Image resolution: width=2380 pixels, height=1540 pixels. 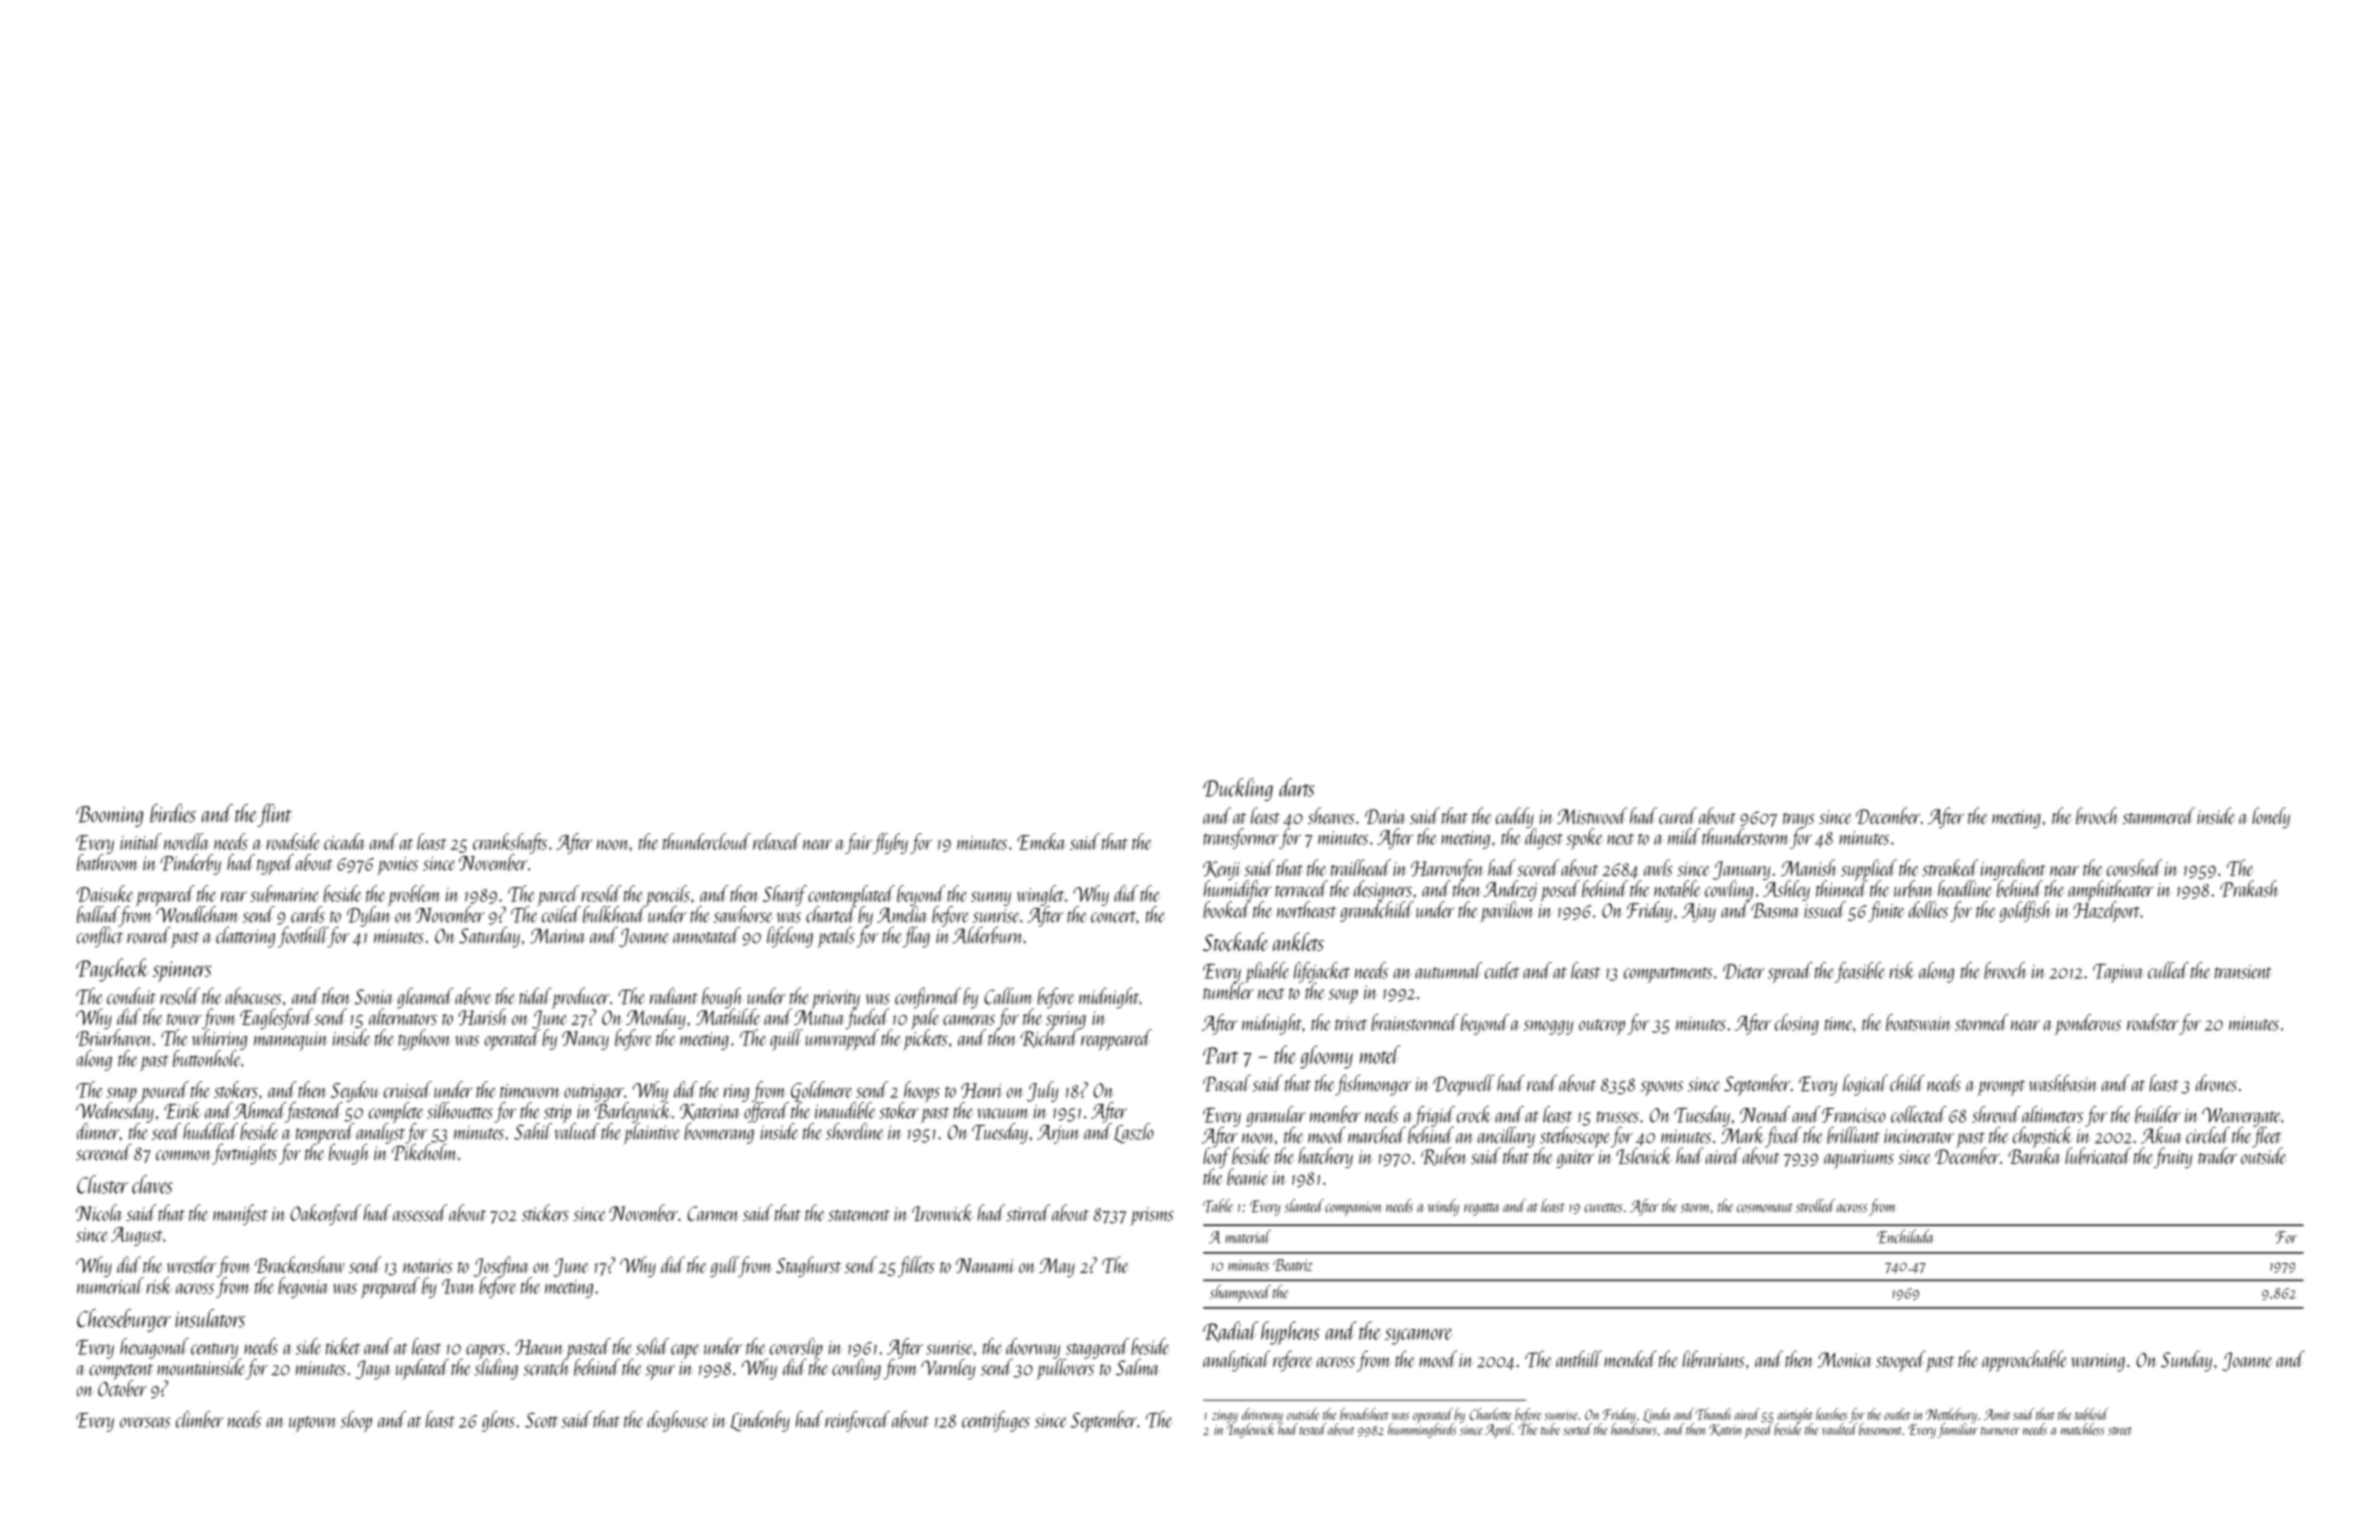 What do you see at coordinates (115, 1112) in the screenshot?
I see `Wednesday` at bounding box center [115, 1112].
